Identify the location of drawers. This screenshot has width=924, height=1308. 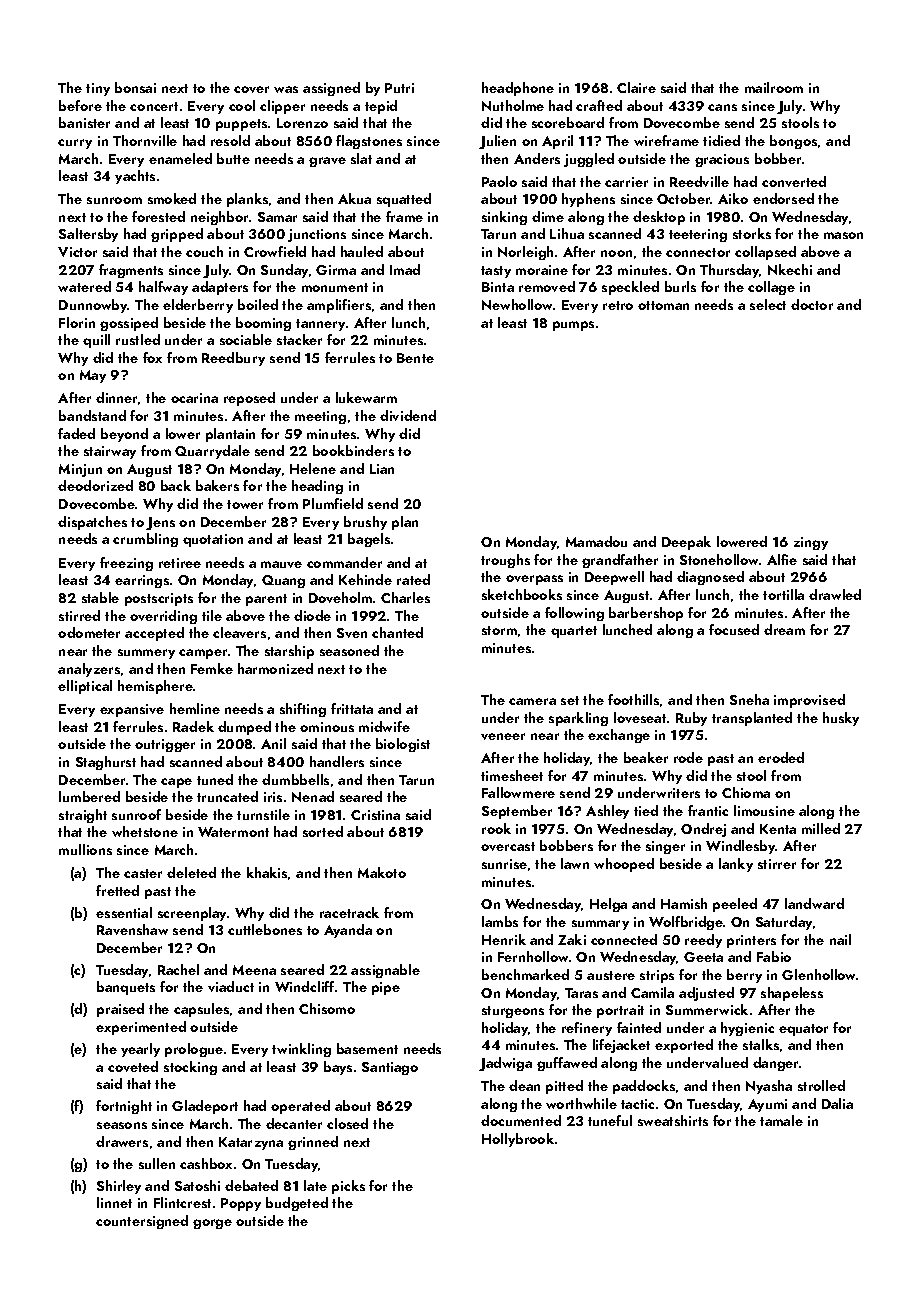
(122, 1141).
